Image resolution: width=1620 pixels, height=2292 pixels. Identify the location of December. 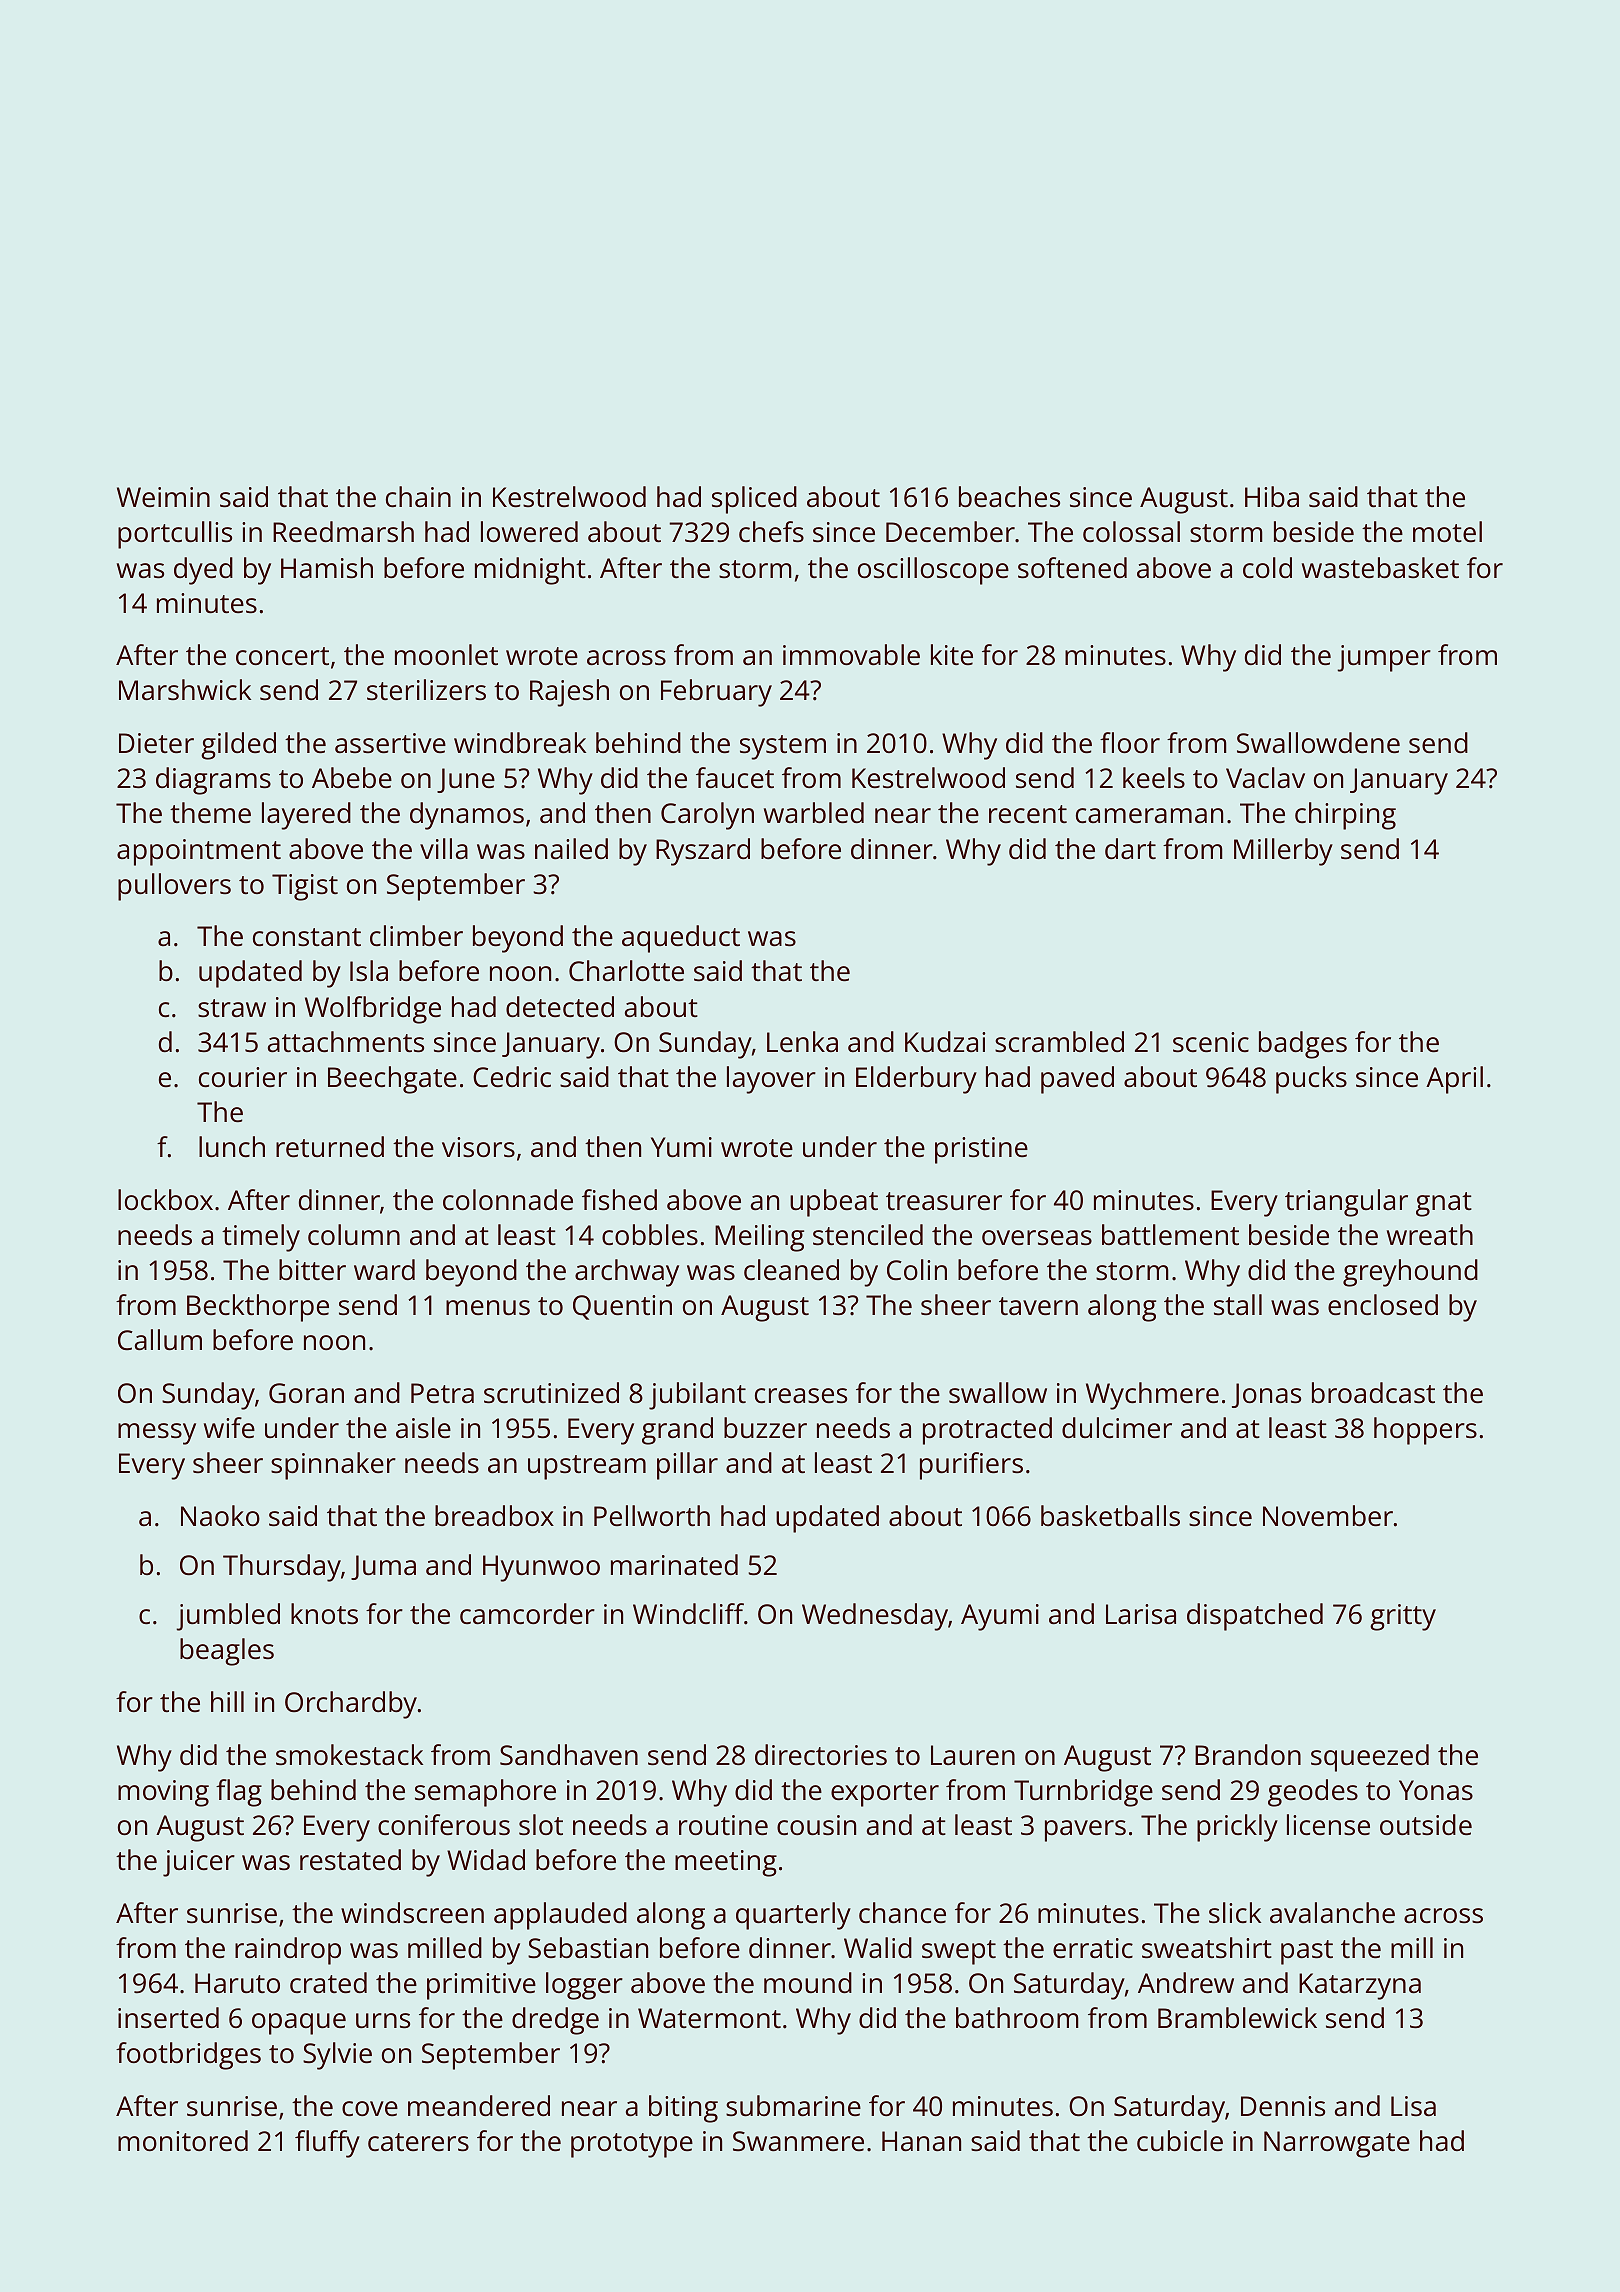
(950, 532).
